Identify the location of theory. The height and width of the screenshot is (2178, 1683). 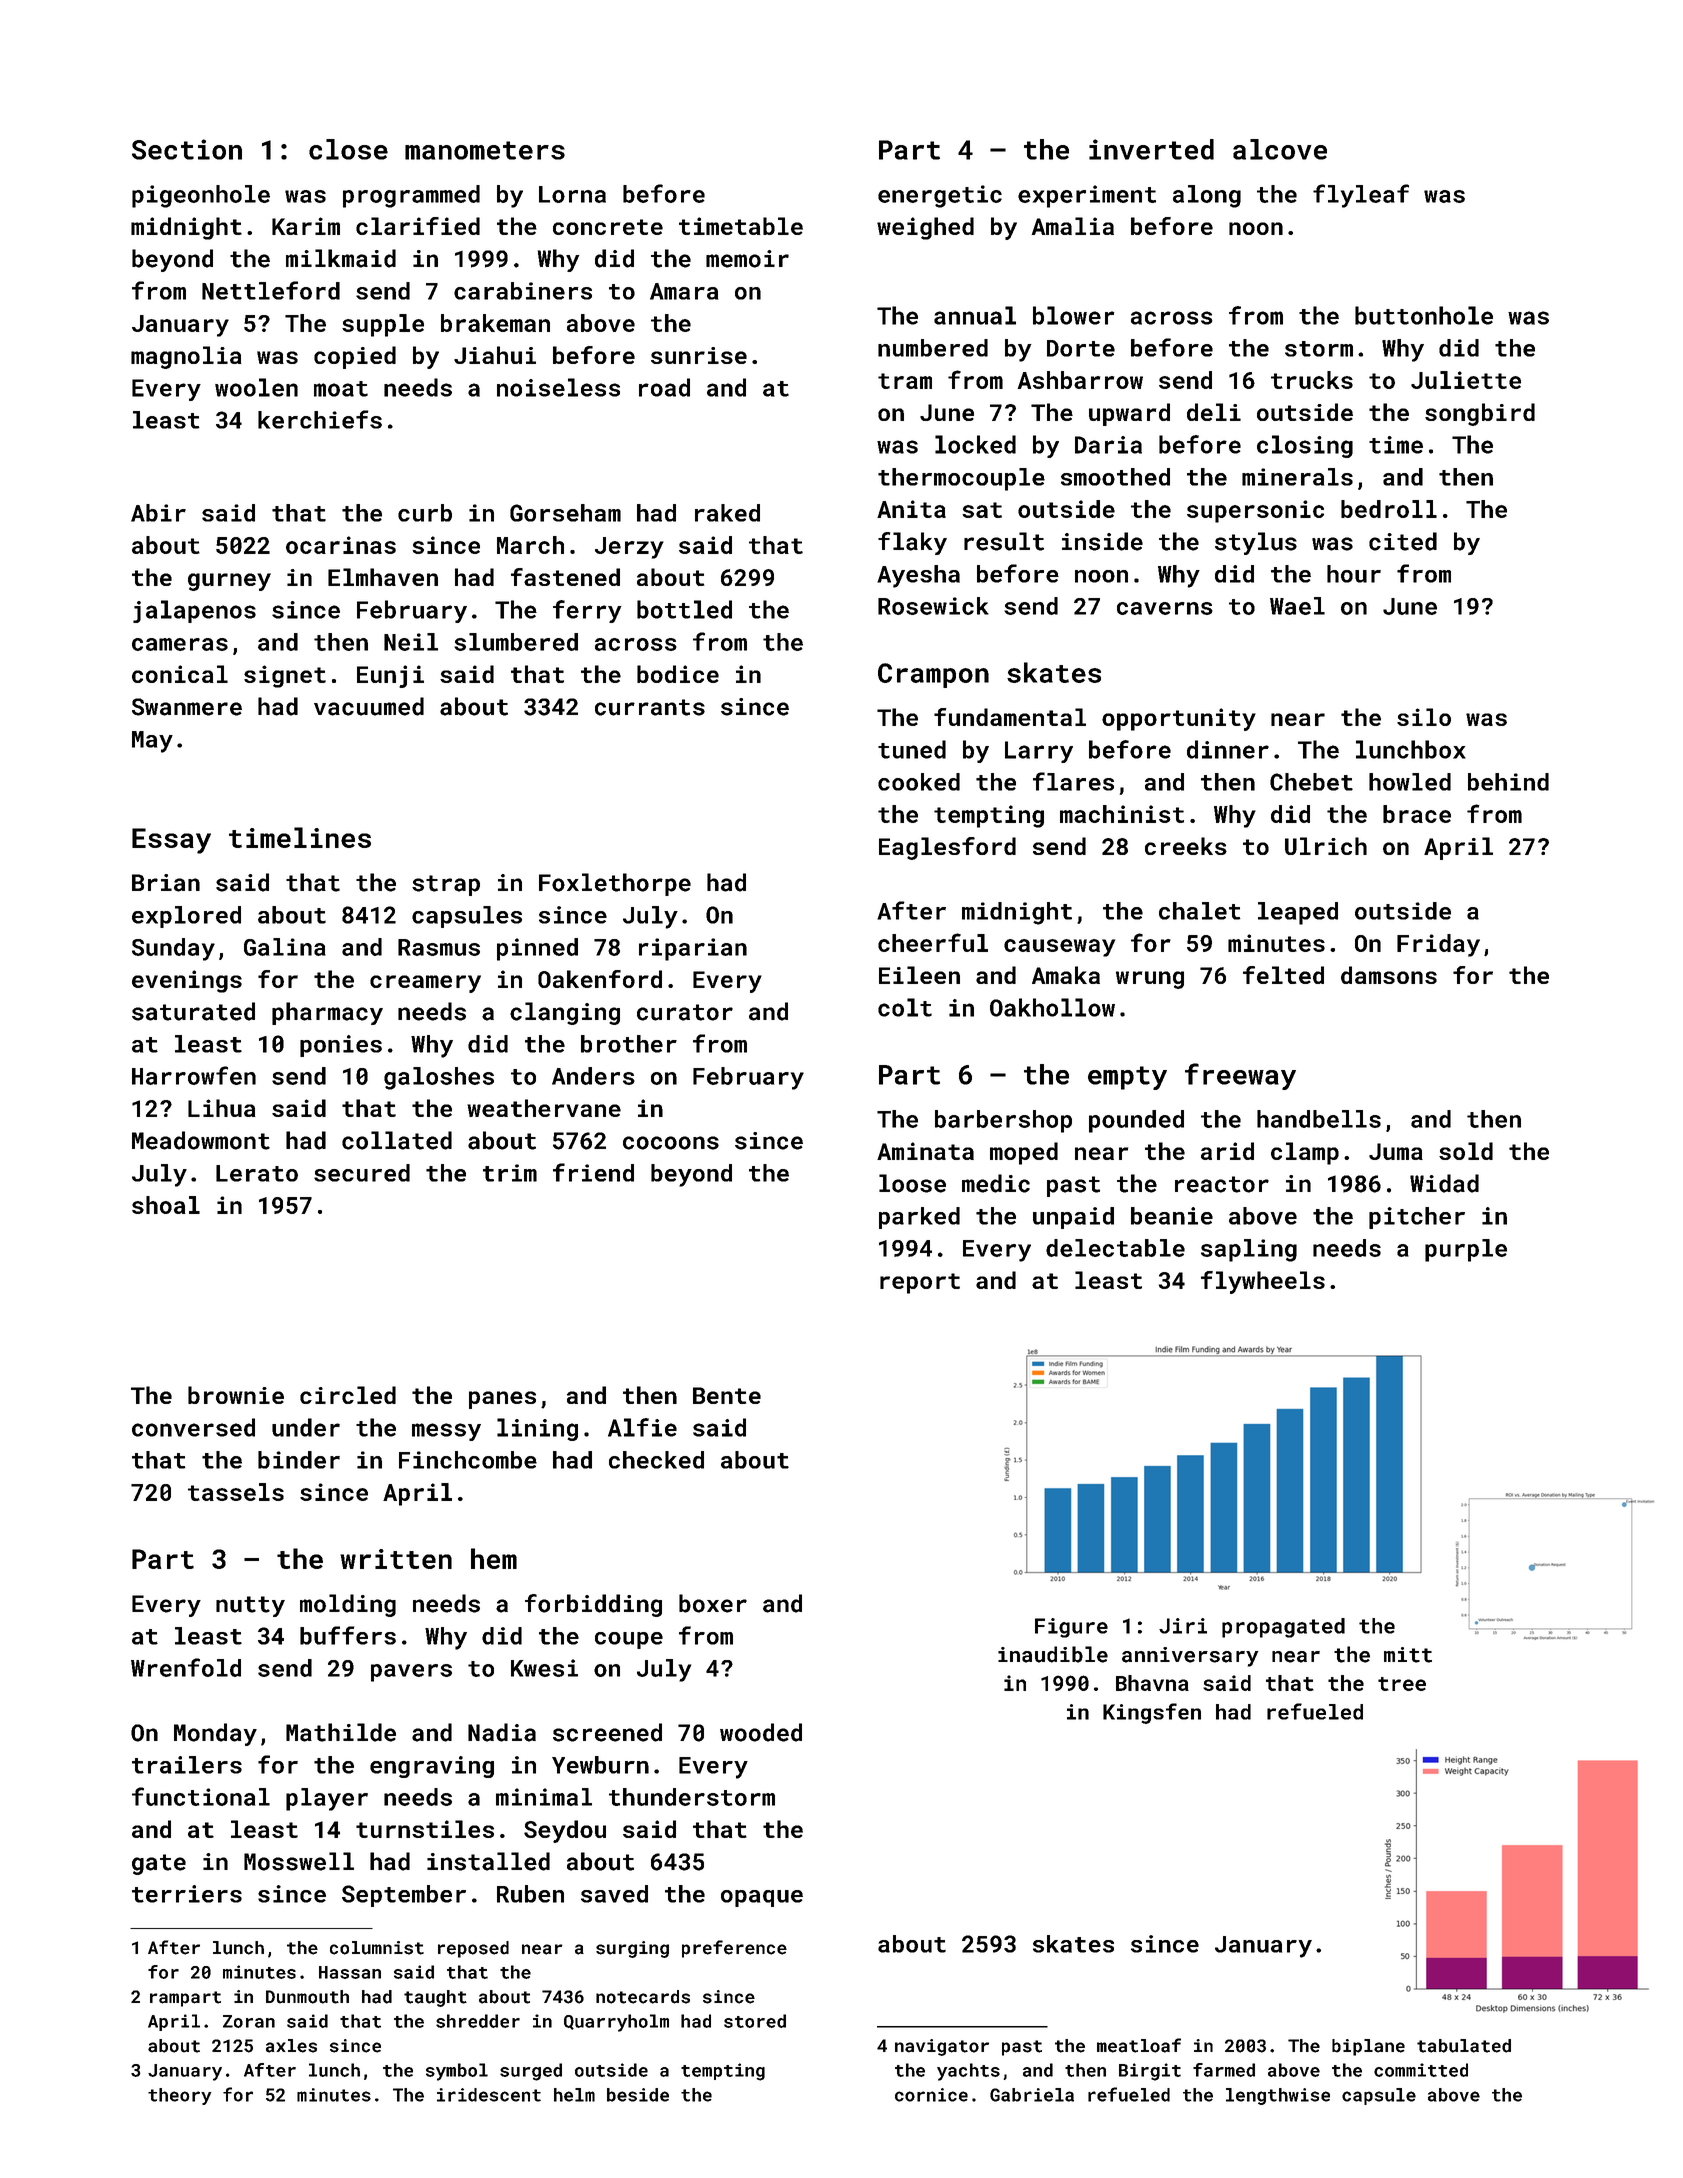
(180, 2096).
